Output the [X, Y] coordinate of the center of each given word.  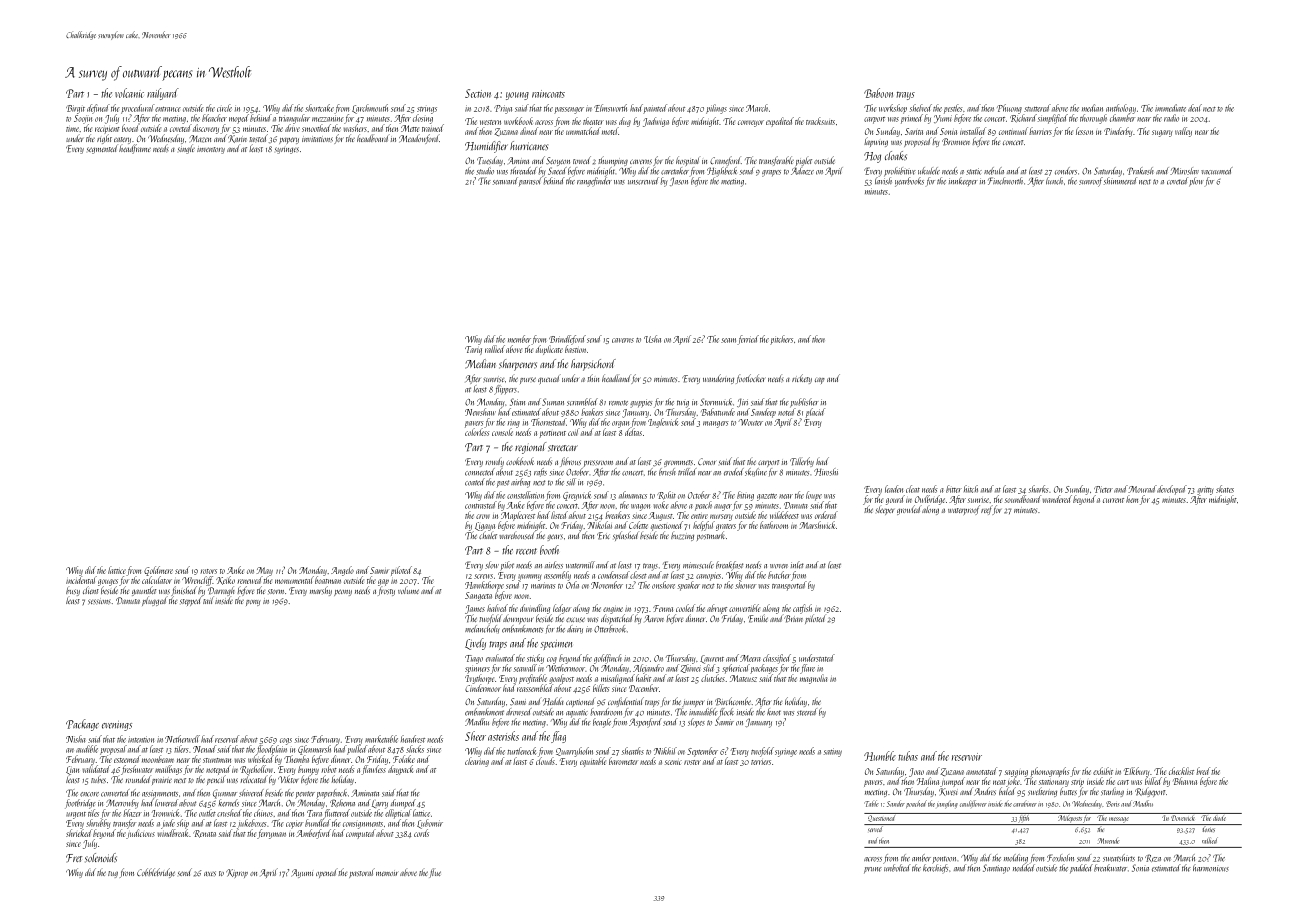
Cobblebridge [156, 873]
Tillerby [802, 462]
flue [435, 873]
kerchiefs [935, 868]
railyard [163, 94]
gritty [1205, 490]
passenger [569, 110]
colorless [477, 432]
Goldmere [158, 571]
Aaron [654, 618]
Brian [793, 619]
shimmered [1120, 181]
